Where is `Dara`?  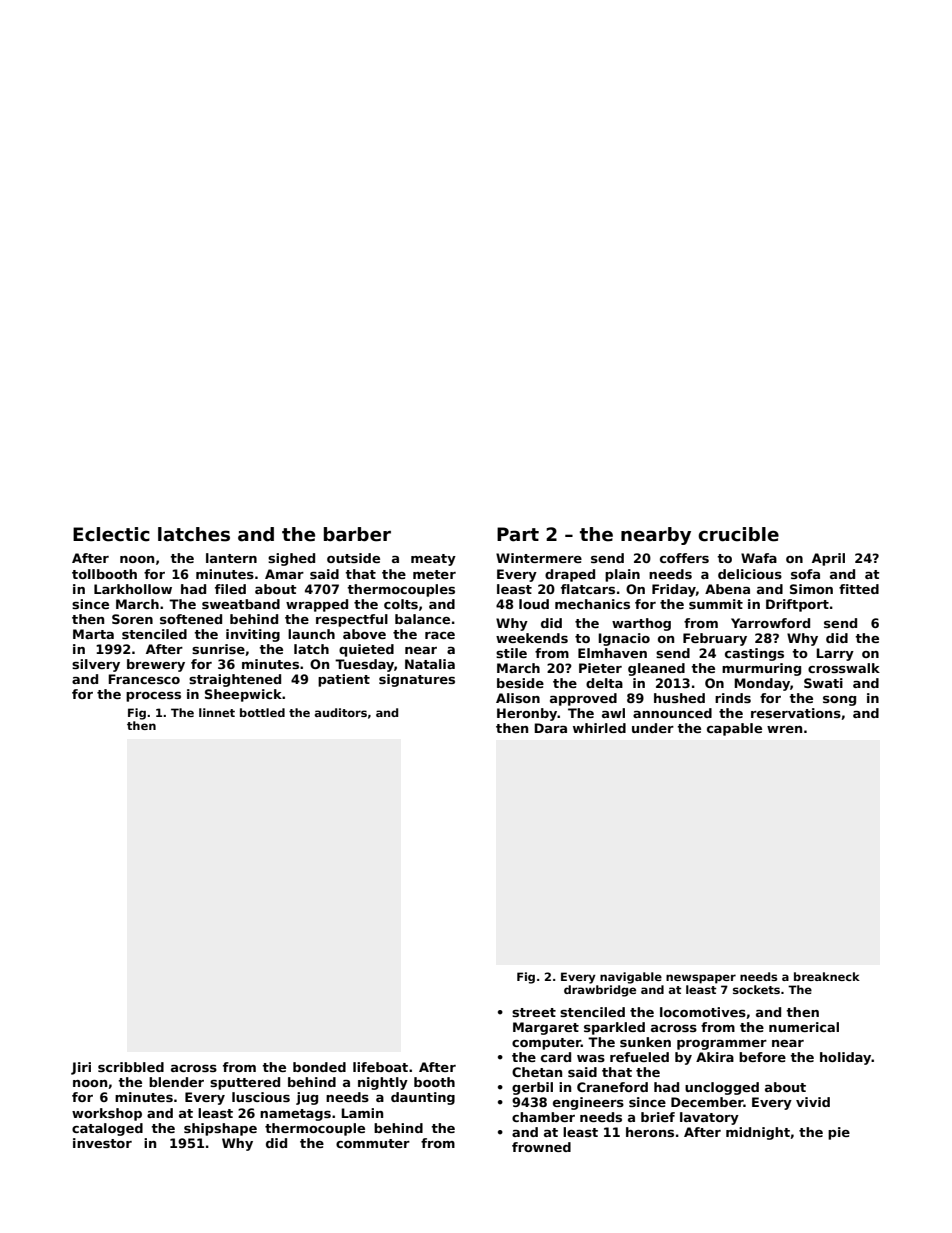
Dara is located at coordinates (550, 728).
